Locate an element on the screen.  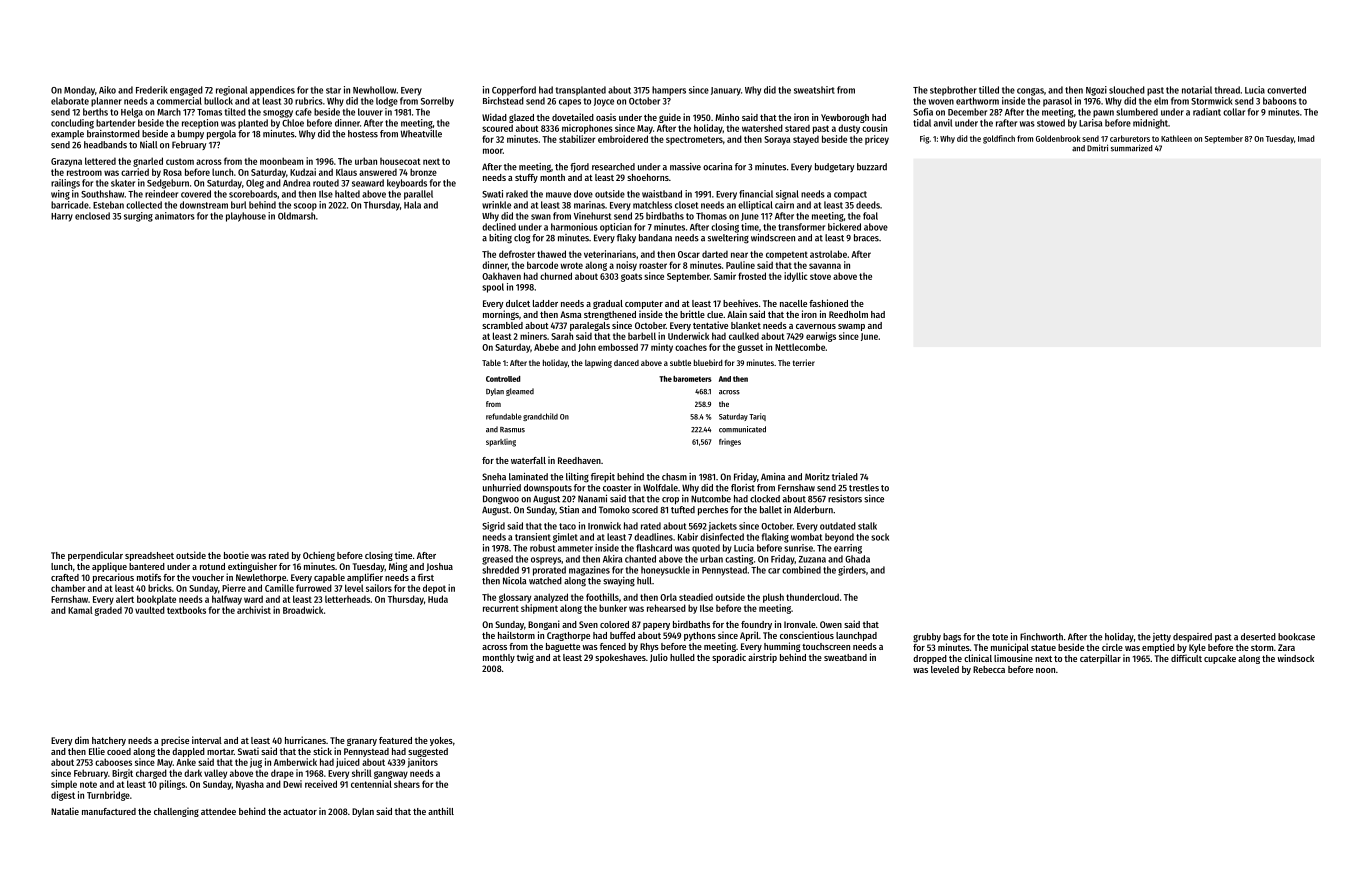
tilled is located at coordinates (989, 90).
